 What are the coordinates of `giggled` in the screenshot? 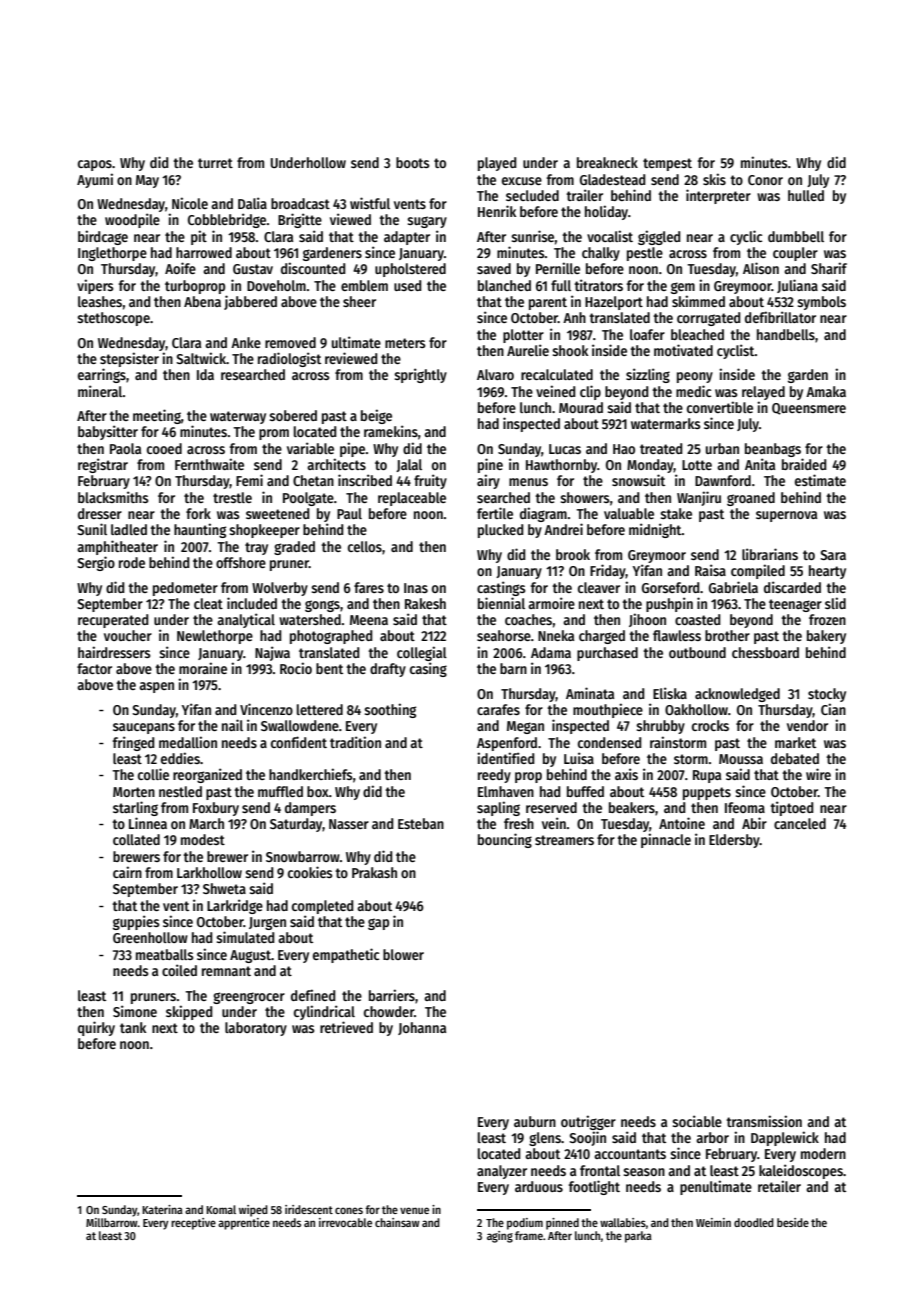 It's located at (659, 237).
